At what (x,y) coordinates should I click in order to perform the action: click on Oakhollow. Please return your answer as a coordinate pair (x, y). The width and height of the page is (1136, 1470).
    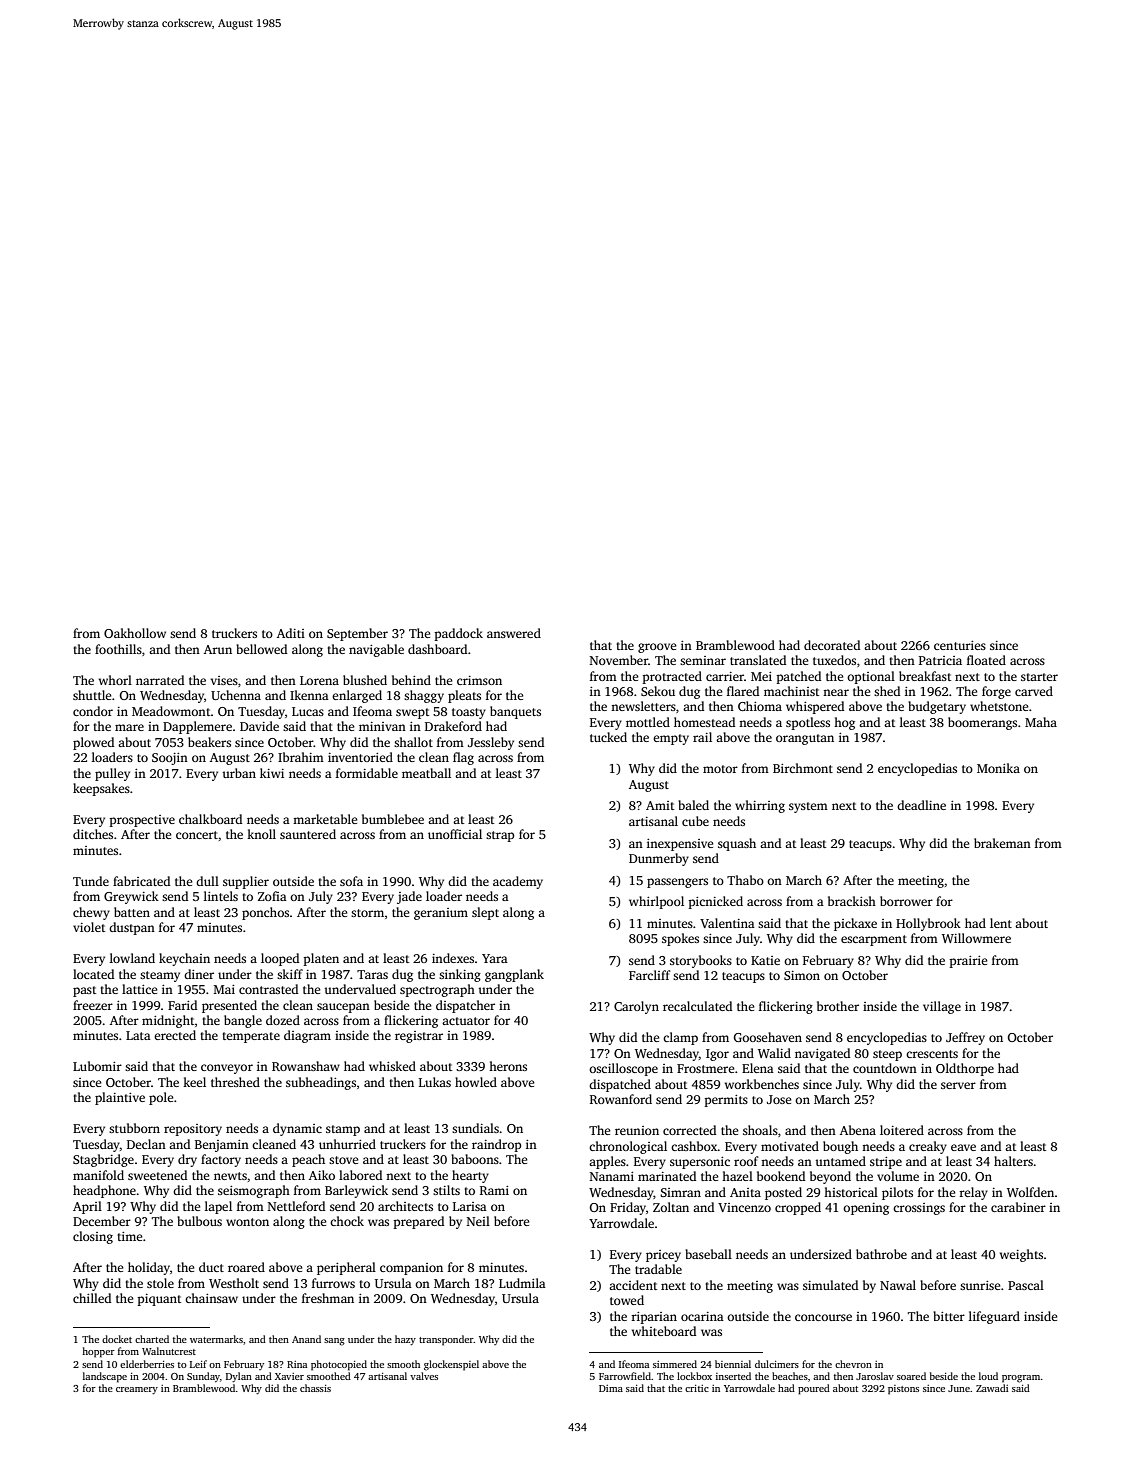
    Looking at the image, I should click on (135, 633).
